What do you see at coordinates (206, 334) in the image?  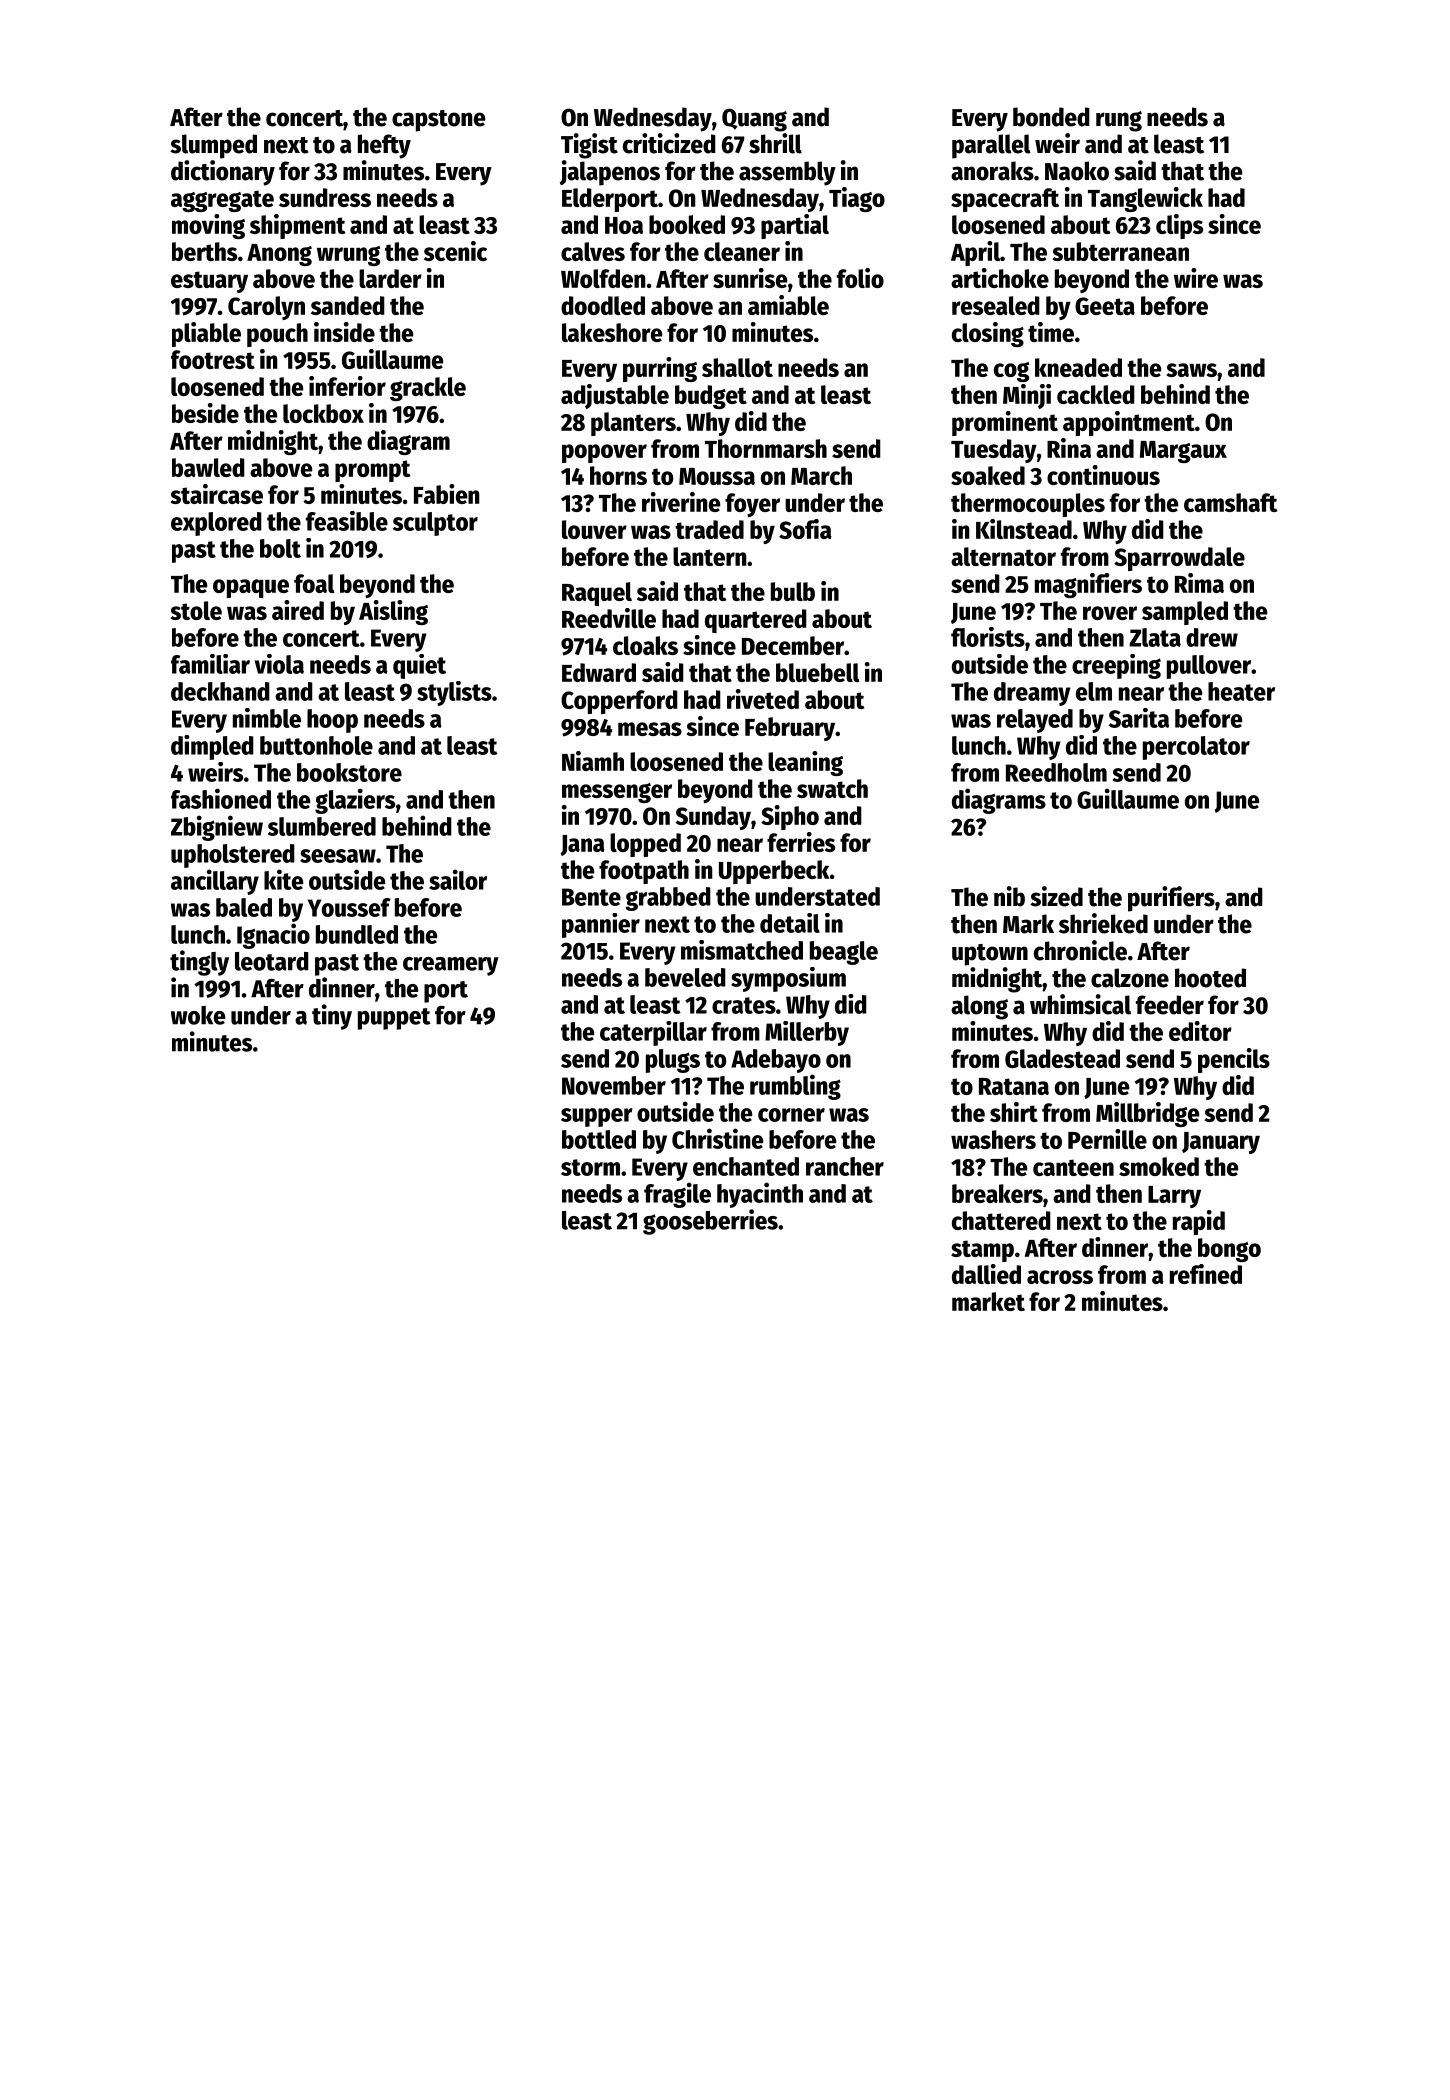 I see `pliable` at bounding box center [206, 334].
